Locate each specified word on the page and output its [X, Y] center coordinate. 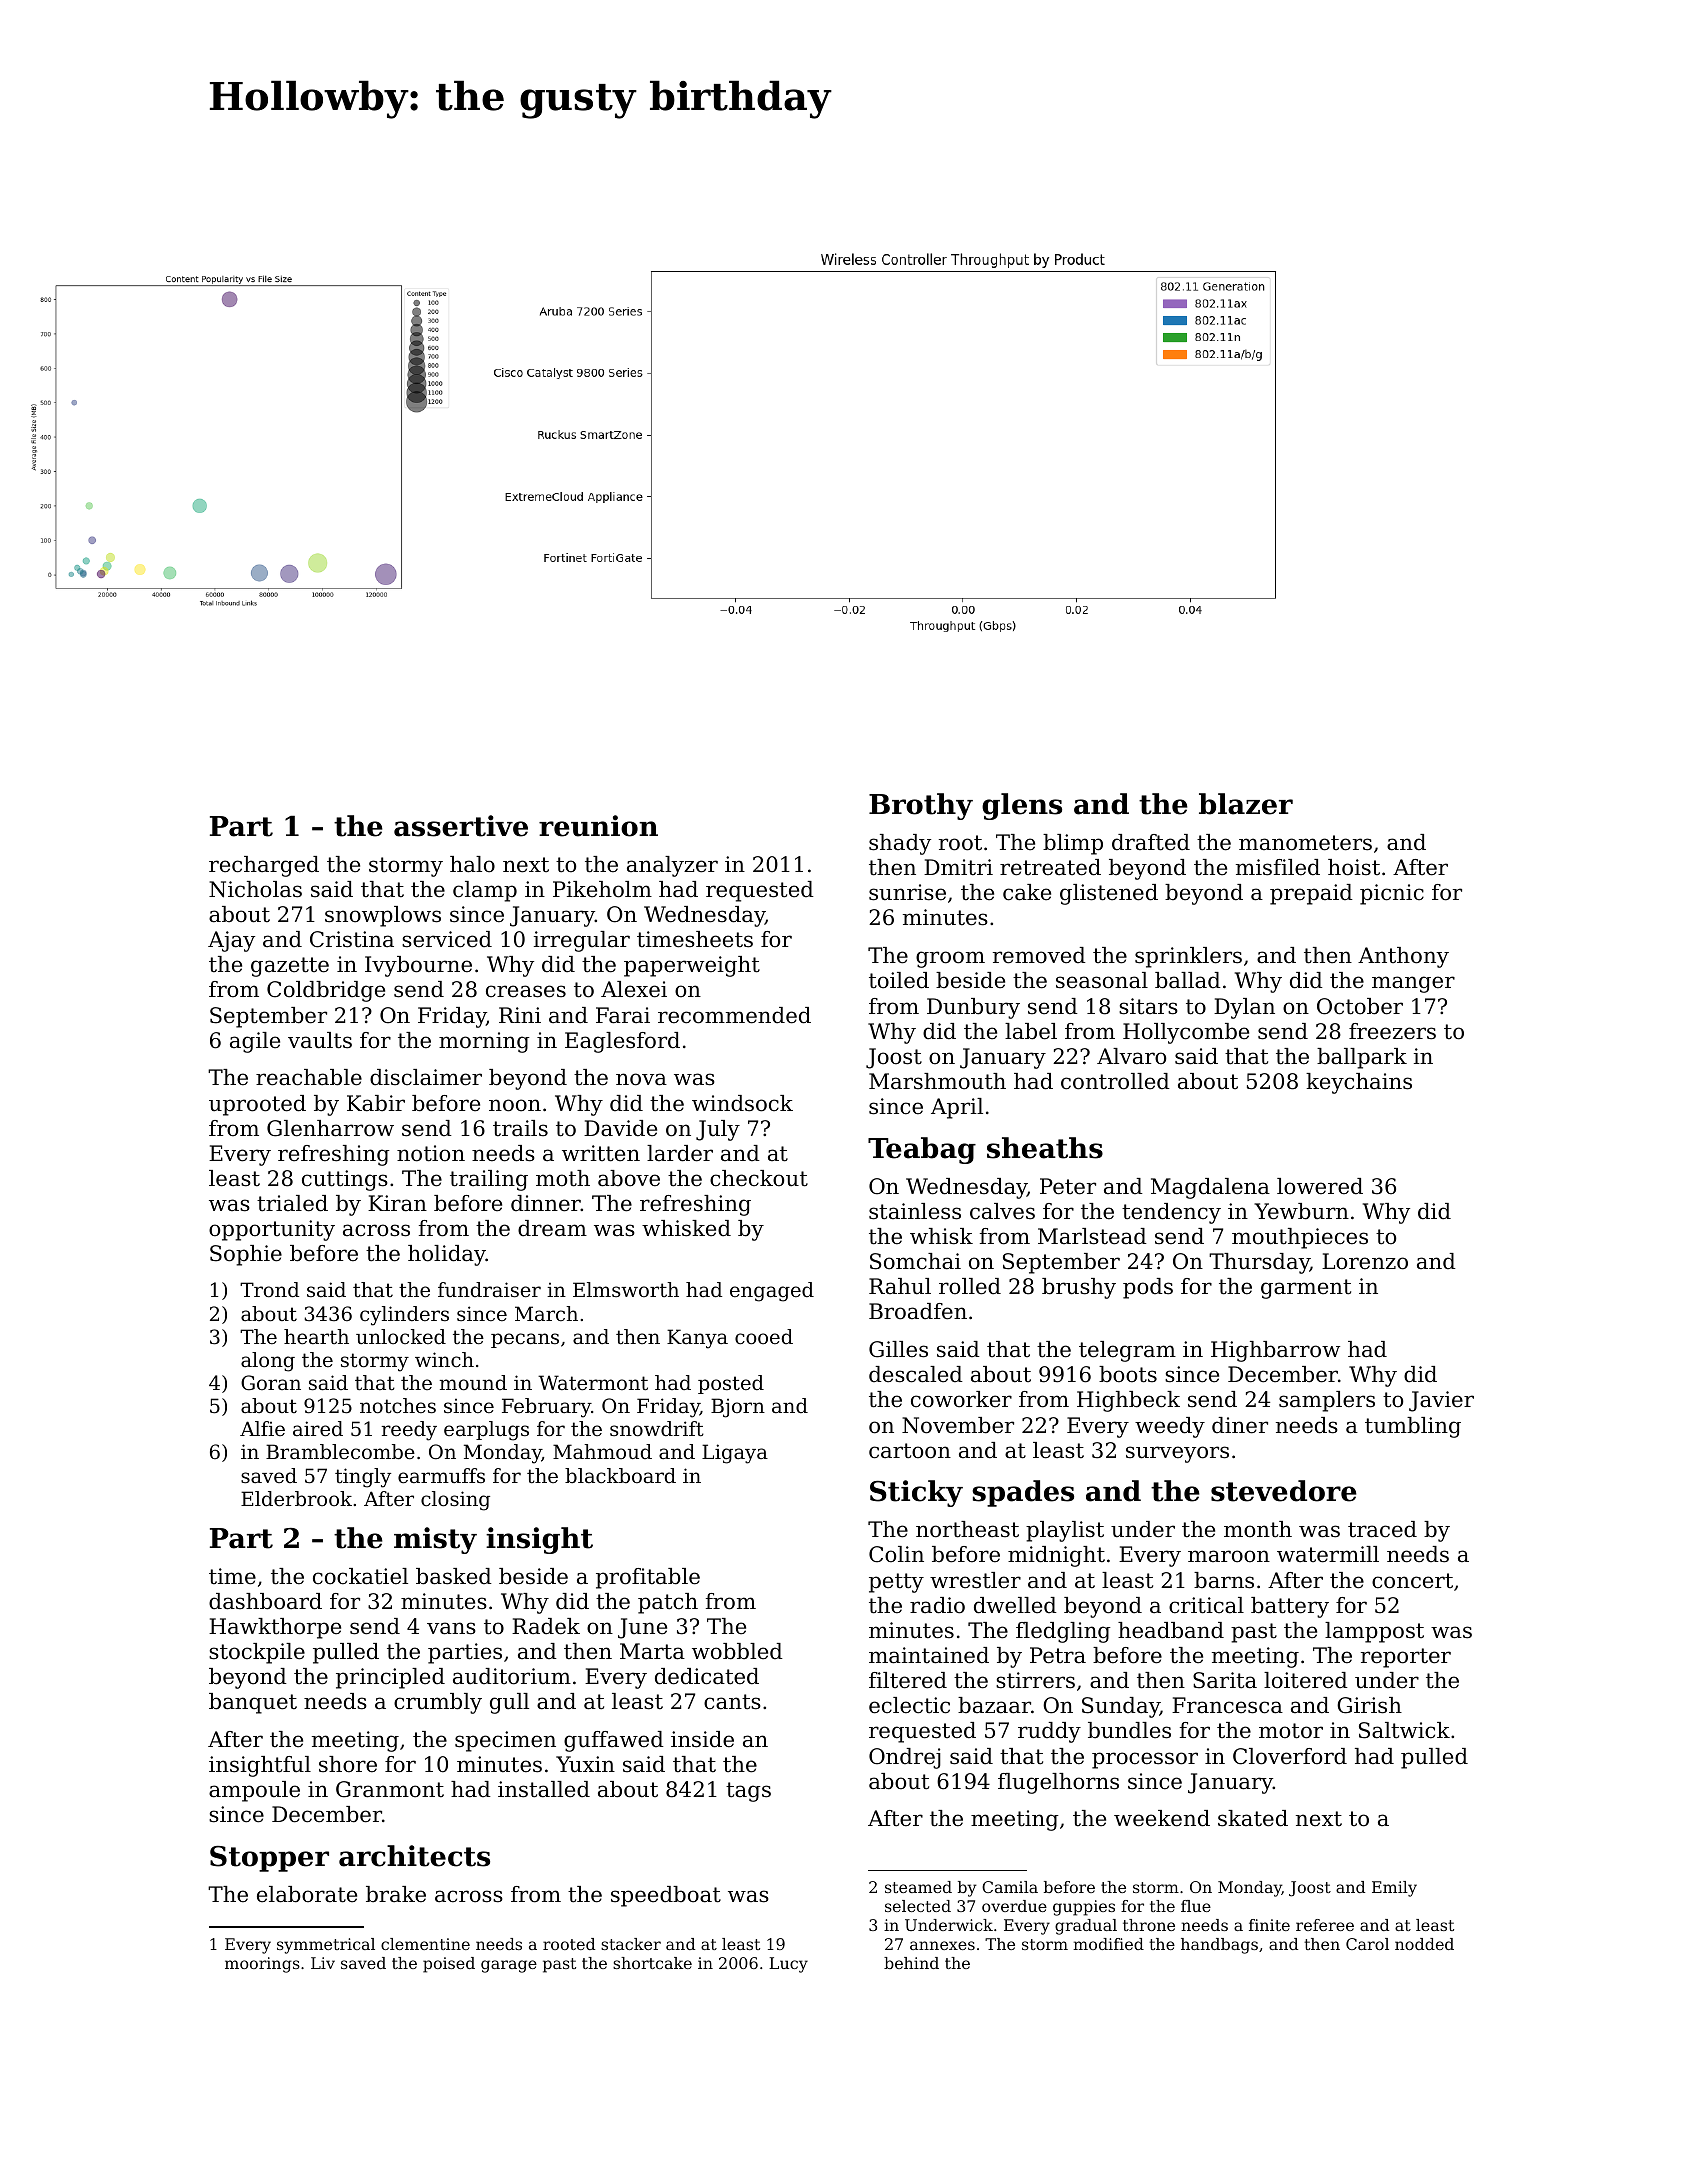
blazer [1246, 804]
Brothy [921, 806]
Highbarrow [1275, 1351]
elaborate [307, 1894]
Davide [620, 1128]
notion [431, 1153]
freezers [1392, 1031]
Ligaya [735, 1454]
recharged [264, 866]
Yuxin [585, 1764]
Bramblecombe [340, 1452]
